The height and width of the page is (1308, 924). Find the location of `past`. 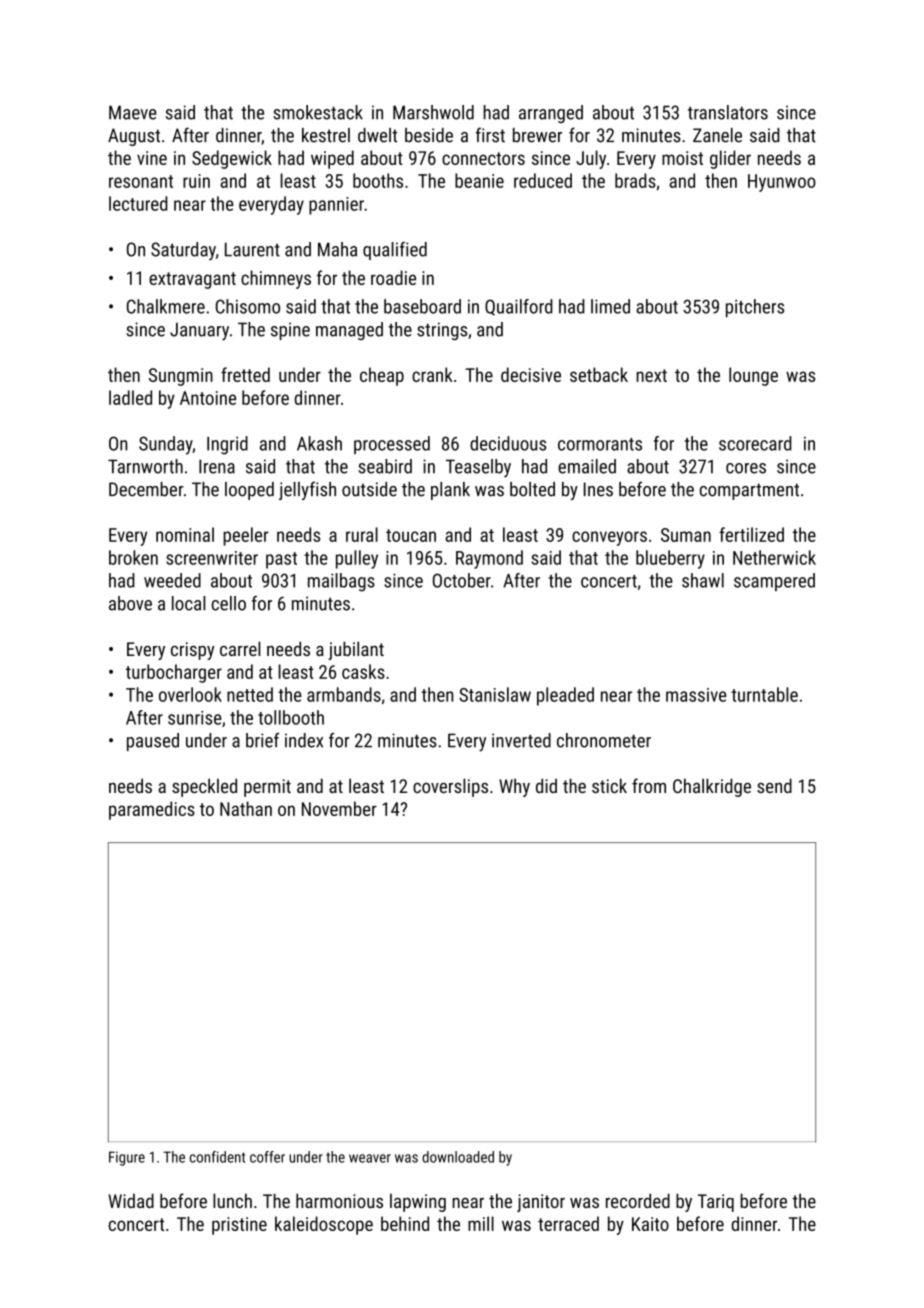

past is located at coordinates (281, 560).
